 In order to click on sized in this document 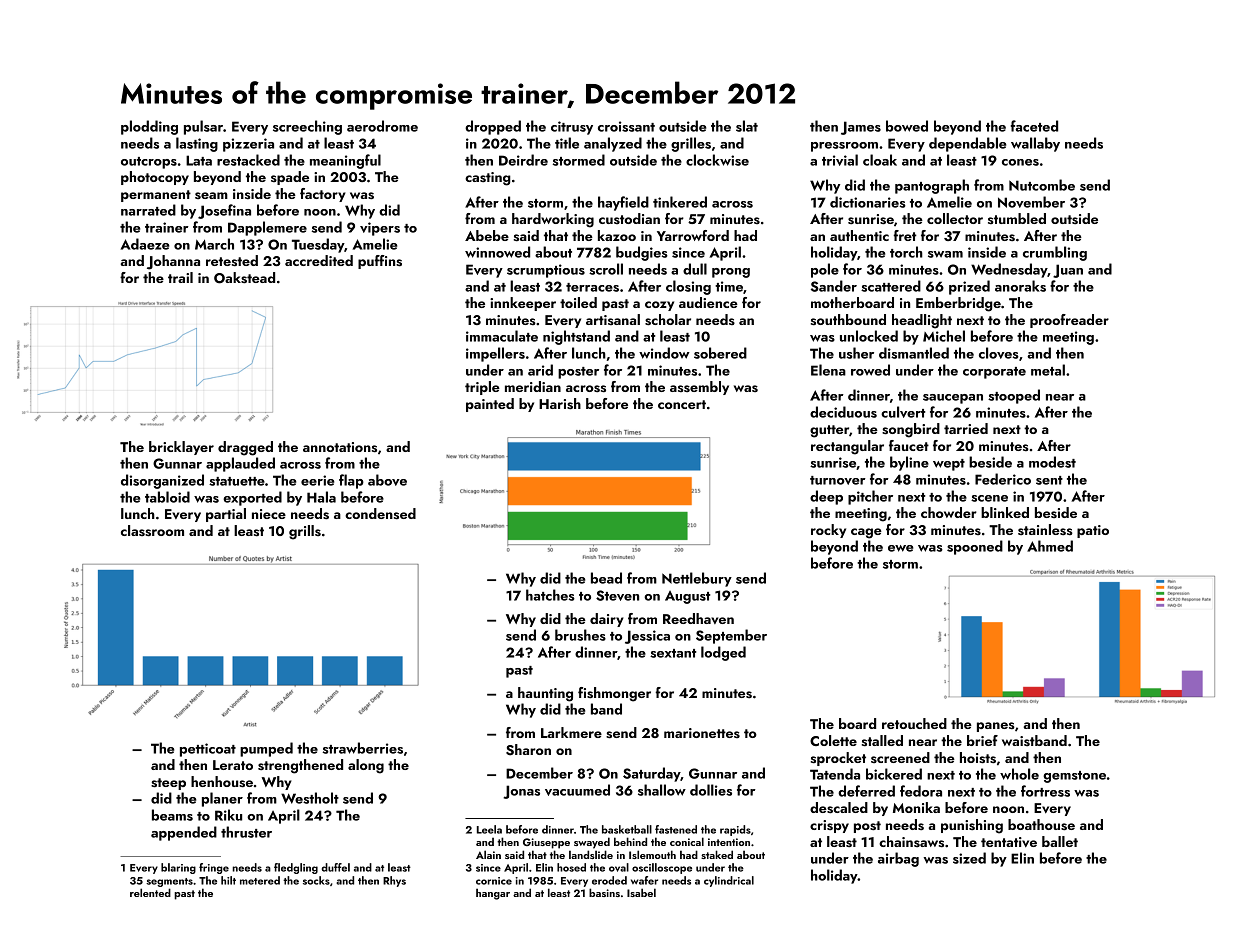, I will do `click(969, 858)`.
